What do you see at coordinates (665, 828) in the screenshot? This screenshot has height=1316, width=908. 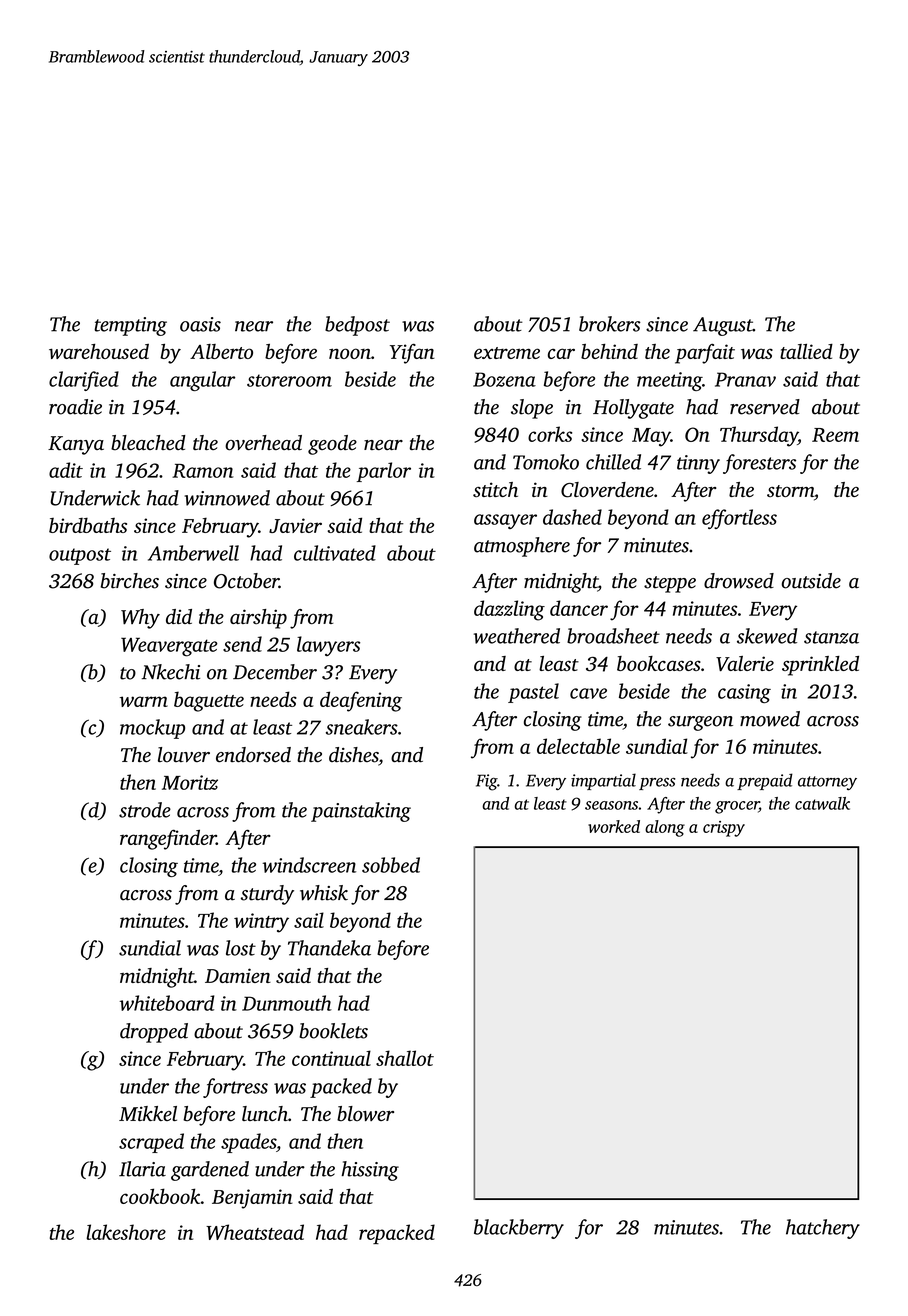 I see `along` at bounding box center [665, 828].
